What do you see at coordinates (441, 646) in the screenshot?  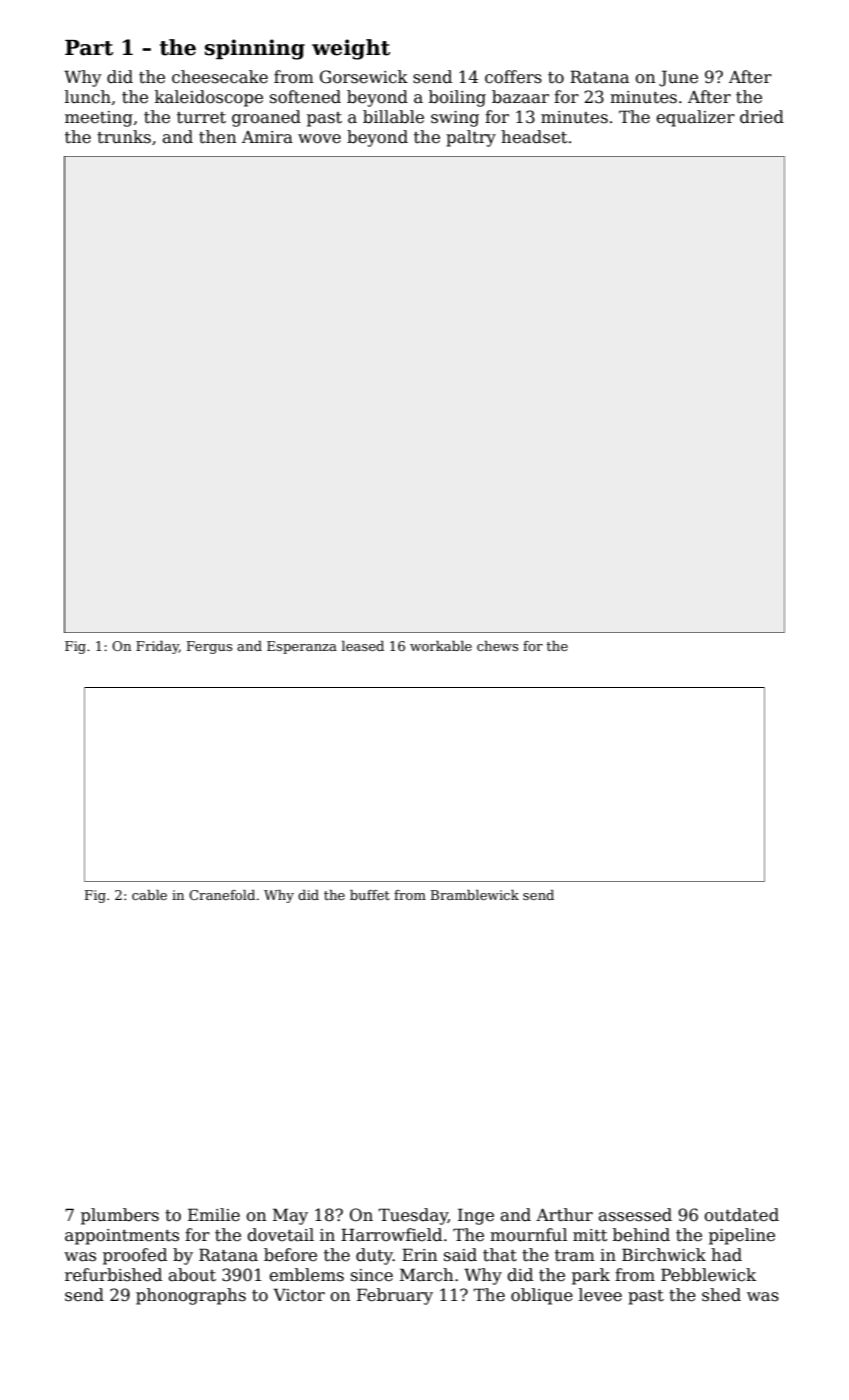 I see `workable` at bounding box center [441, 646].
